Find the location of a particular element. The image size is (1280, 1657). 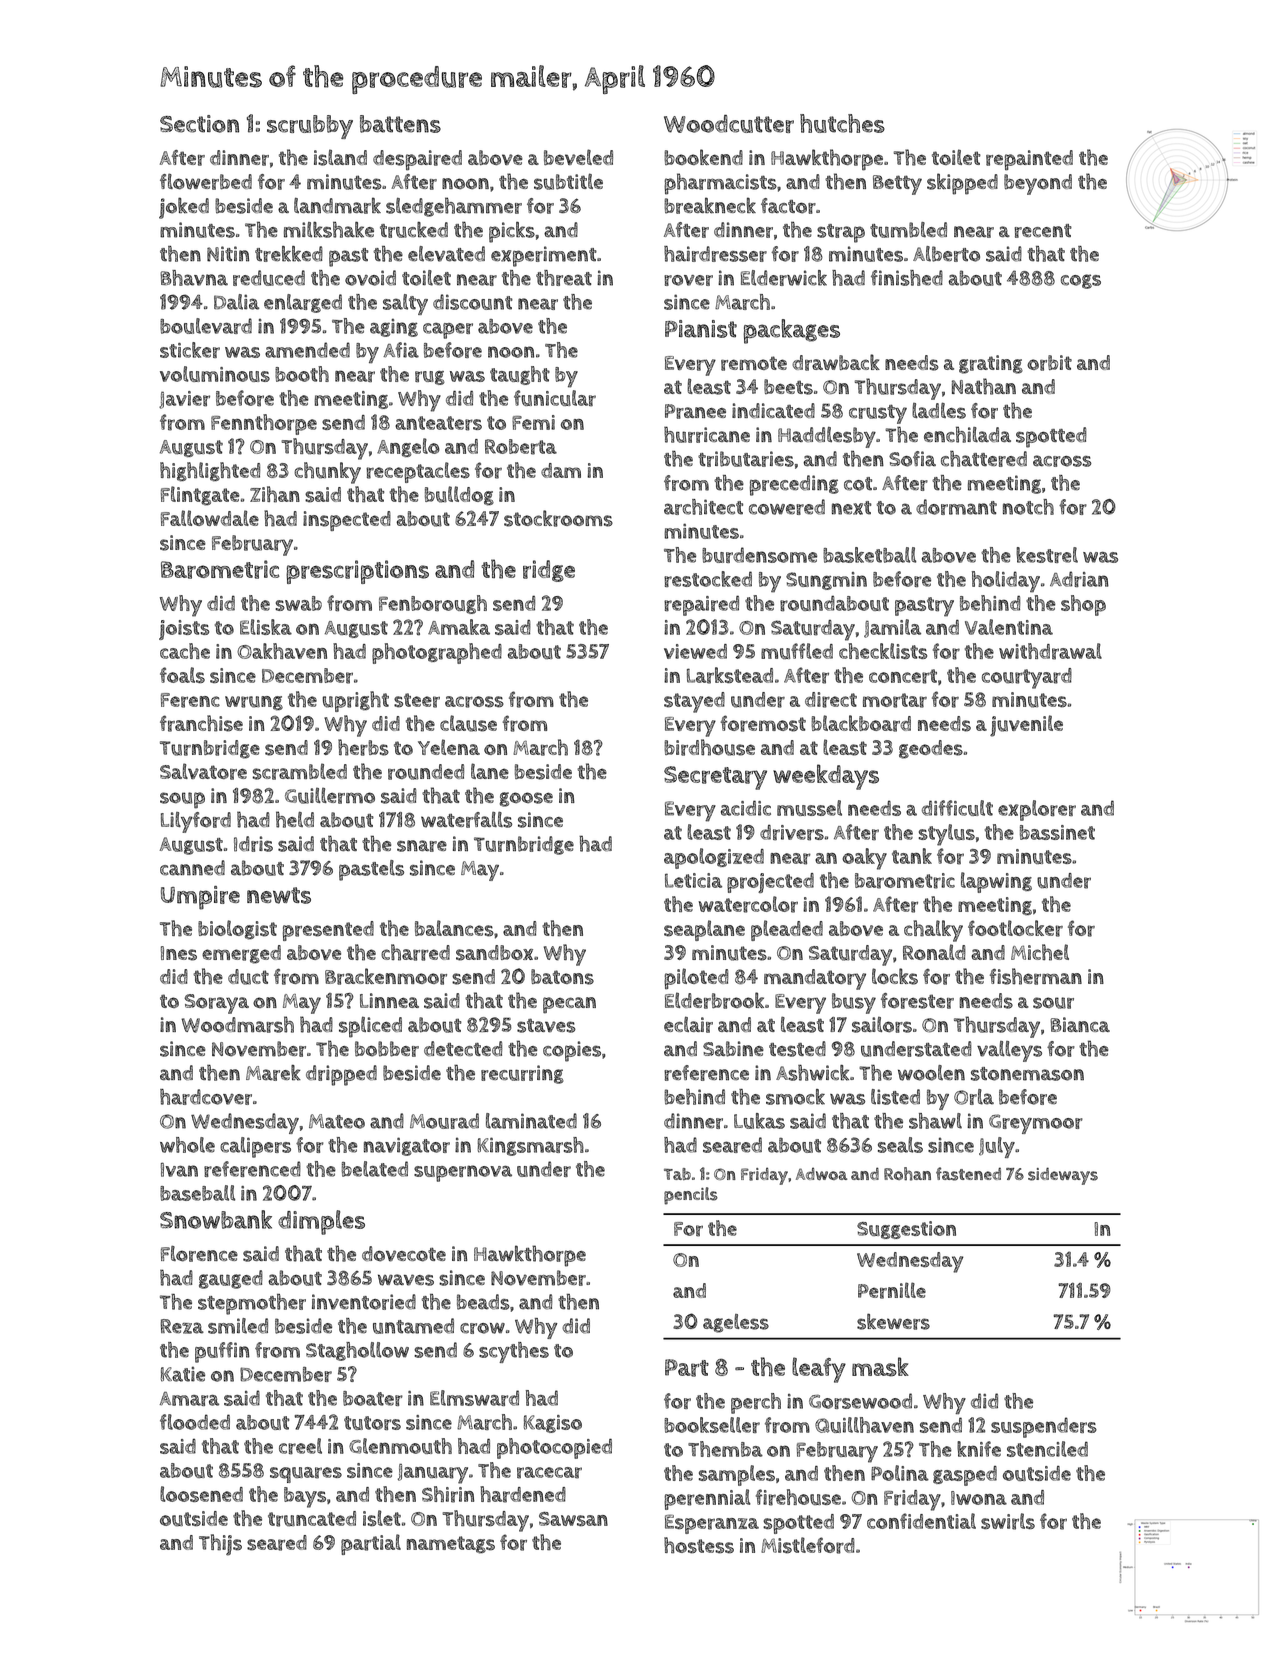

Greymoor is located at coordinates (1036, 1124).
